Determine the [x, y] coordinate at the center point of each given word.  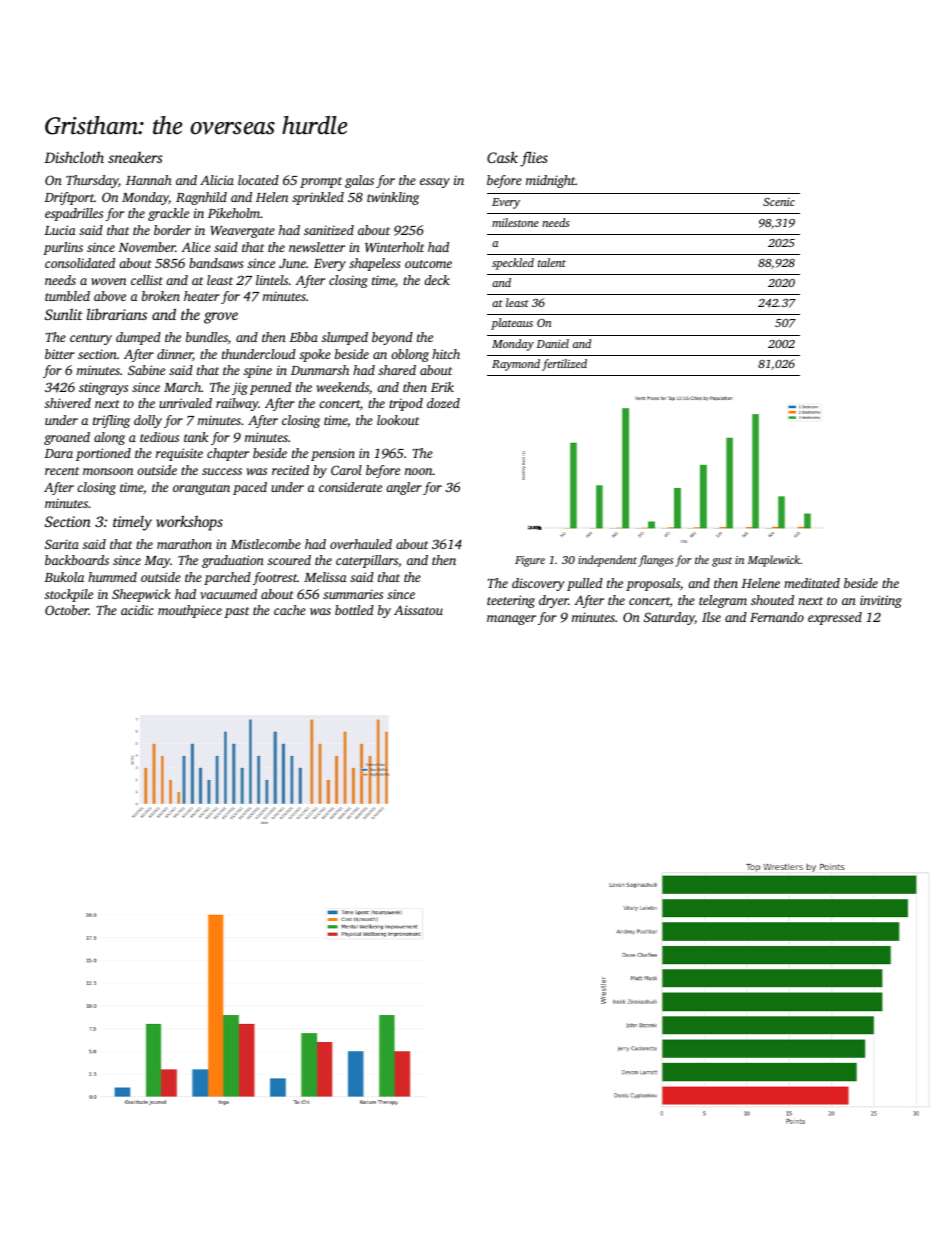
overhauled [361, 544]
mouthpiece [190, 611]
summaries [353, 594]
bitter [60, 354]
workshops [189, 523]
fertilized [564, 365]
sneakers [135, 157]
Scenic [779, 202]
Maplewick [774, 561]
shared [397, 370]
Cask [502, 157]
